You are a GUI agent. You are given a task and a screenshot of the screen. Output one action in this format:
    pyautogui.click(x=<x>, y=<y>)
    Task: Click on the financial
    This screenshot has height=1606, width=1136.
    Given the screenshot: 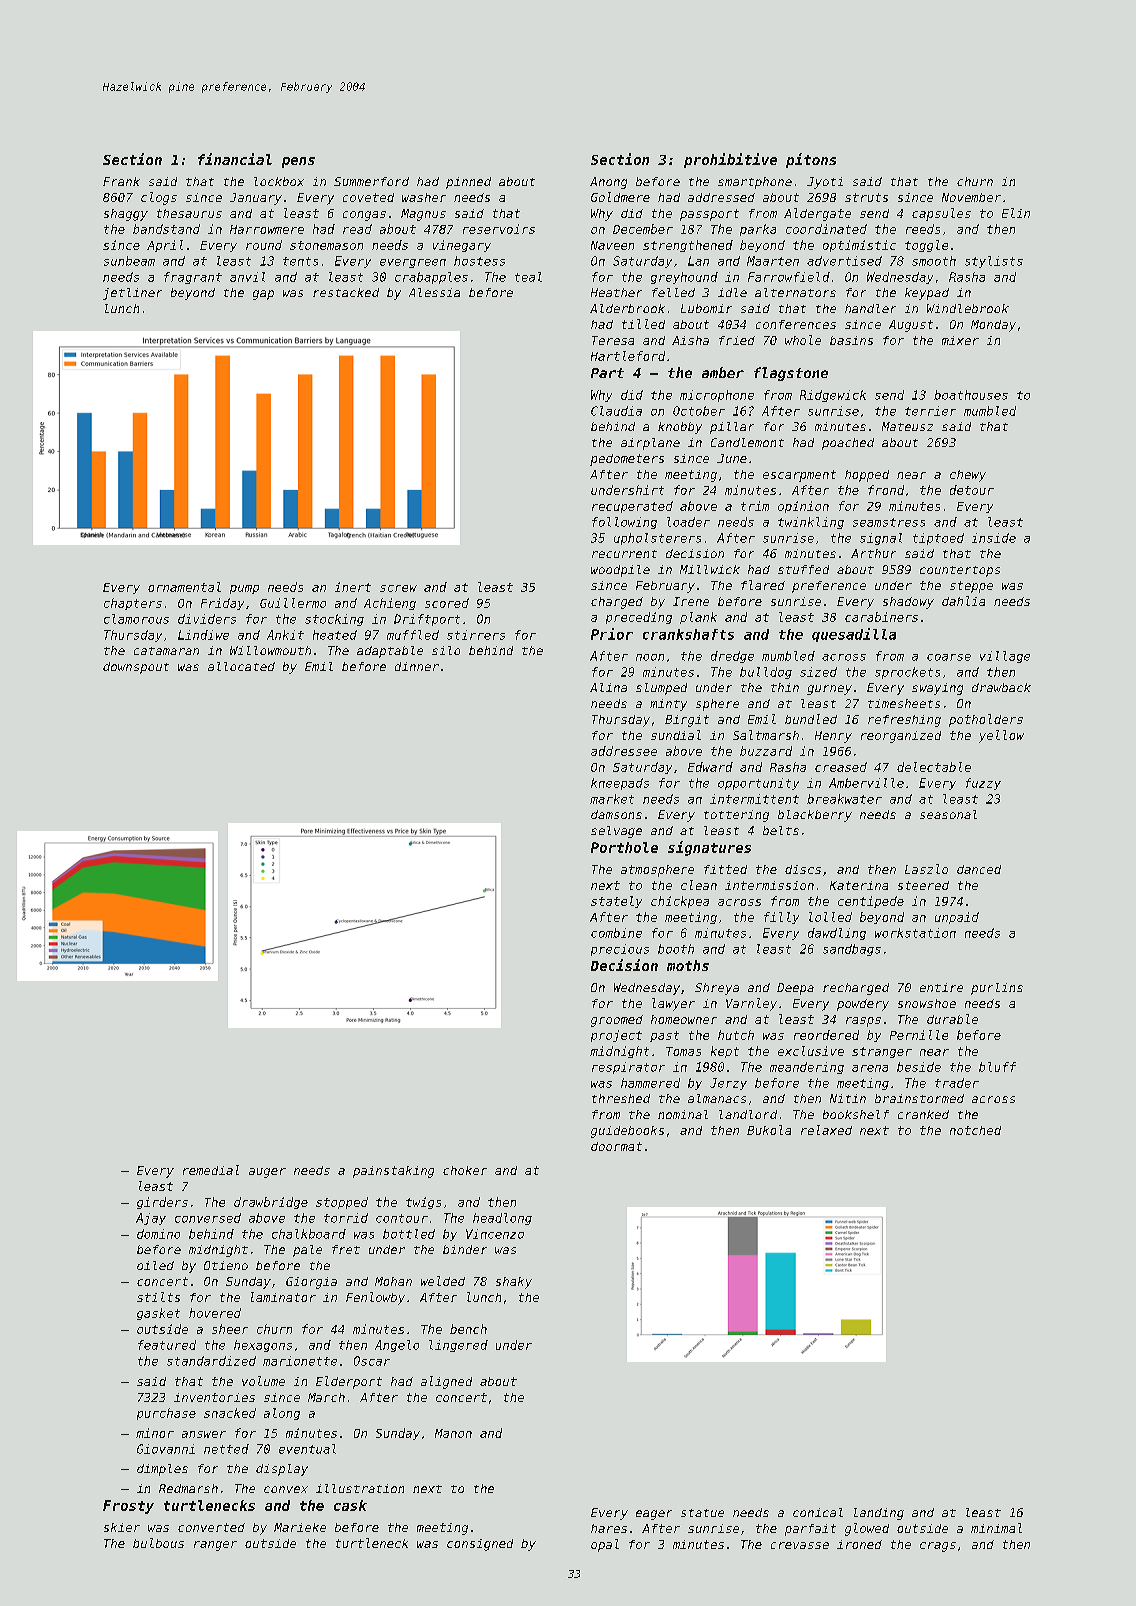 What is the action you would take?
    pyautogui.click(x=235, y=159)
